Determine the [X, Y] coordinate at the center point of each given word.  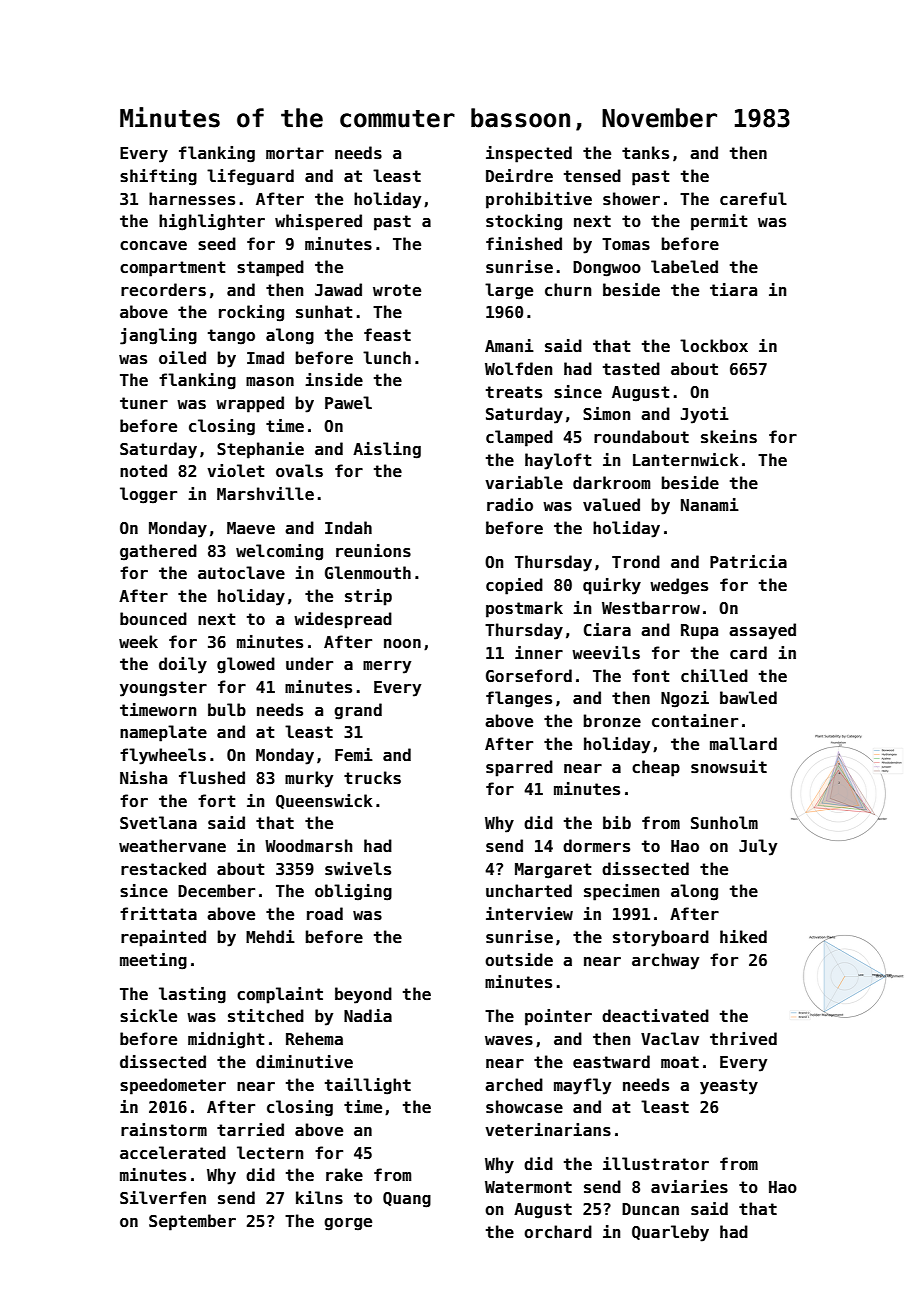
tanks [645, 153]
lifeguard [250, 177]
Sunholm [724, 823]
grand [358, 711]
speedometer [173, 1086]
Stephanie [260, 450]
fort [217, 800]
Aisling [387, 450]
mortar [295, 153]
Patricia [748, 562]
